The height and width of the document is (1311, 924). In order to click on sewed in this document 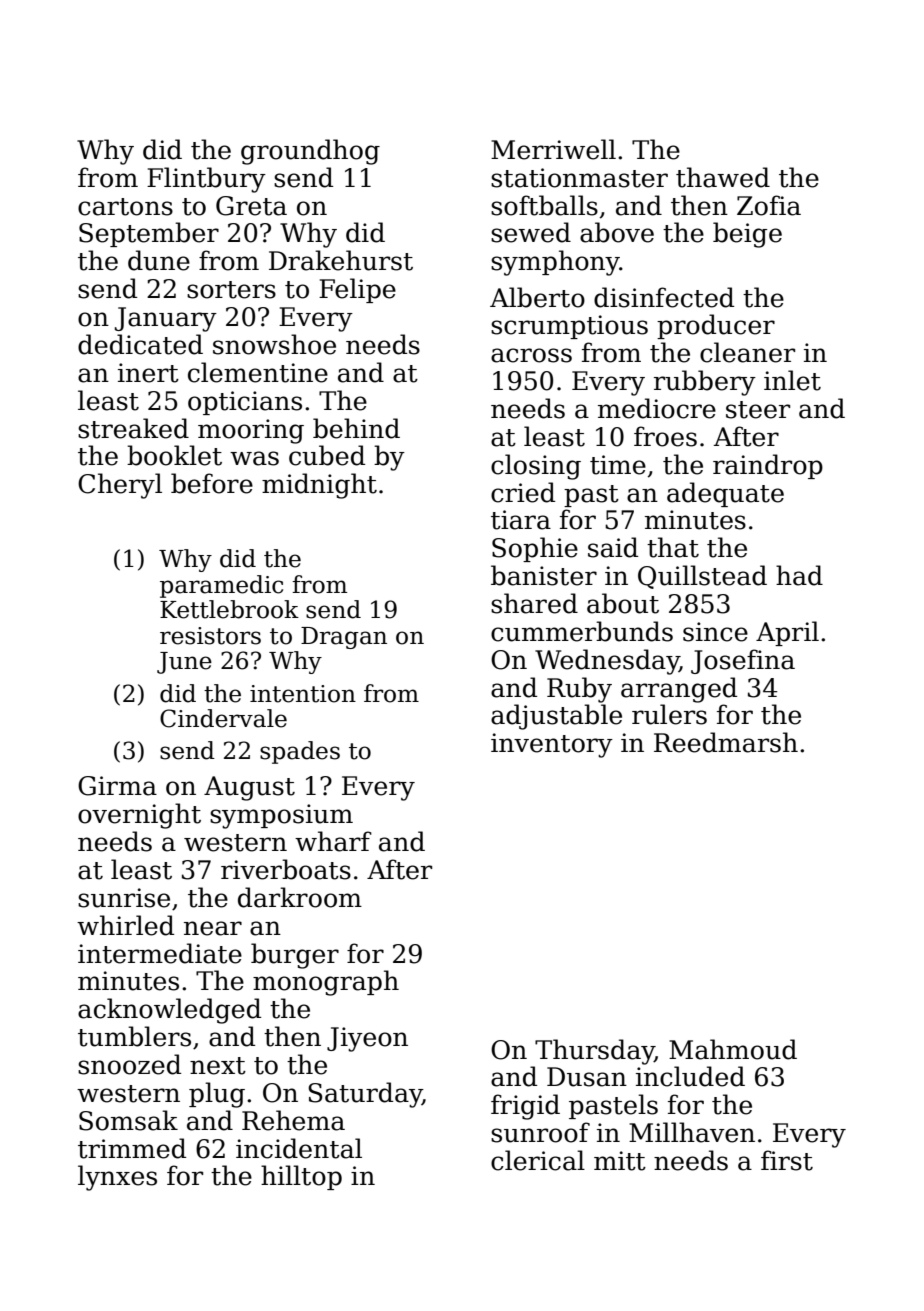, I will do `click(531, 232)`.
